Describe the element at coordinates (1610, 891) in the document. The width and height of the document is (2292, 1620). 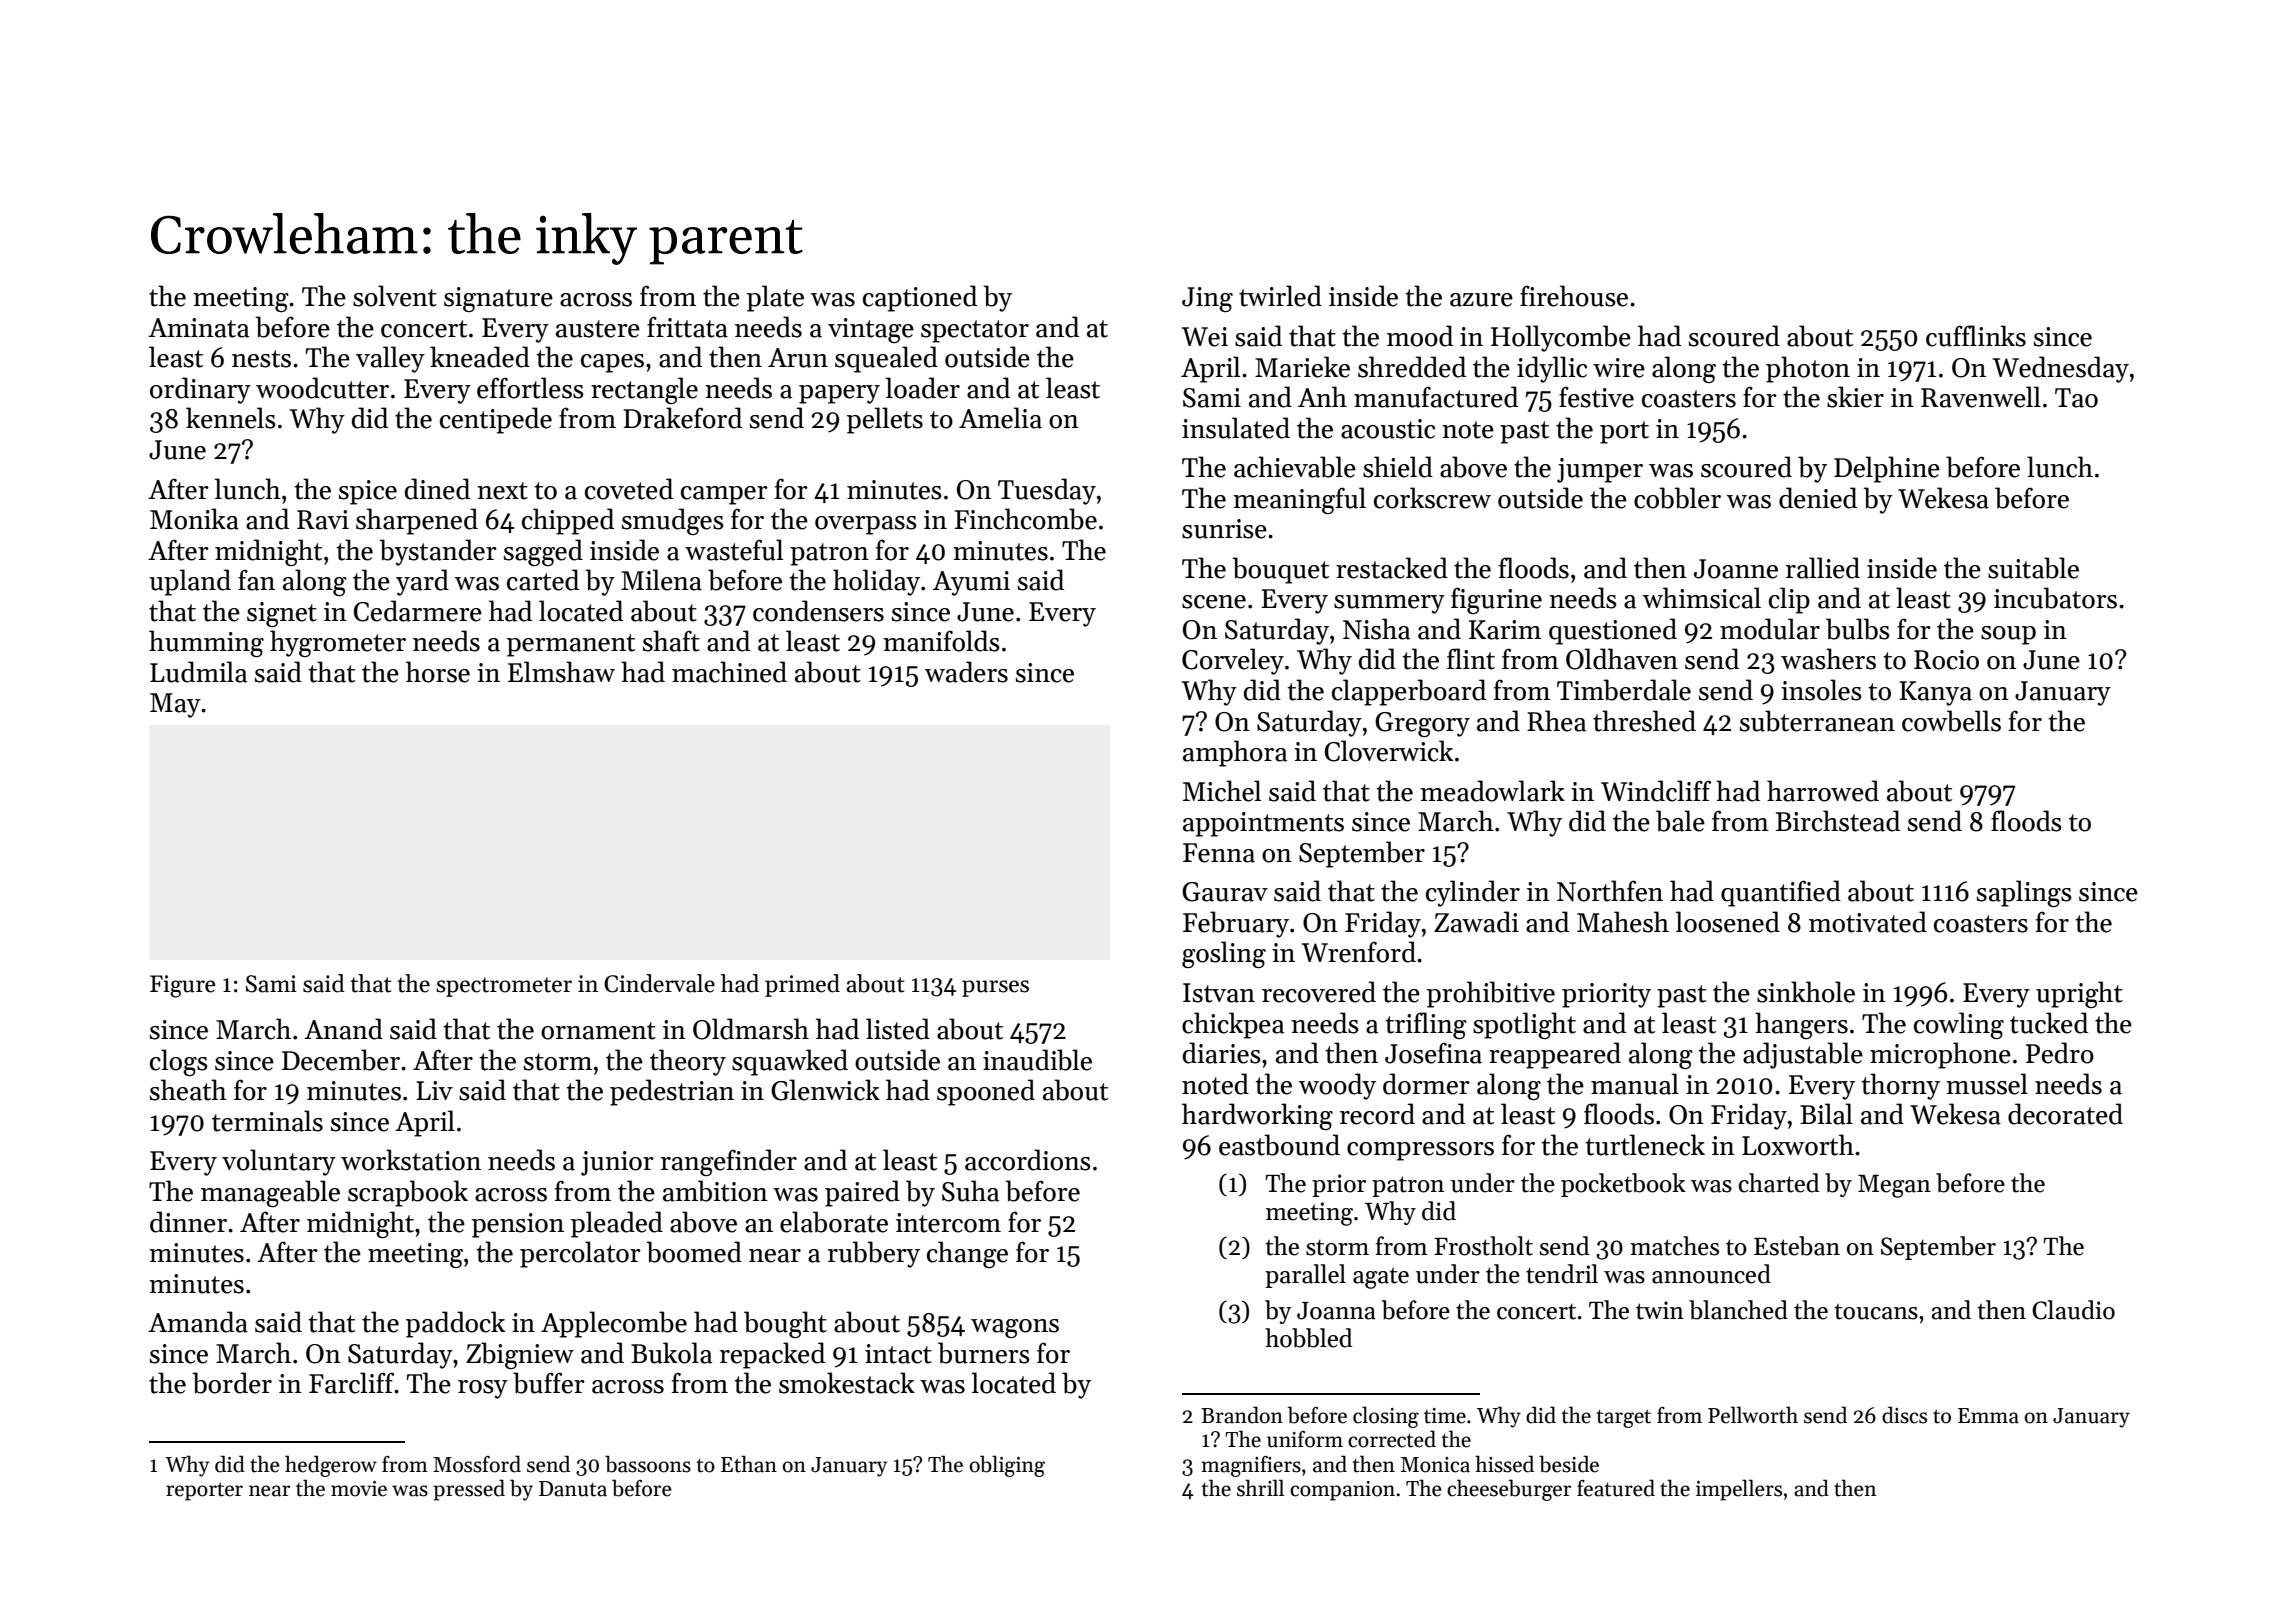
I see `Northfen` at that location.
